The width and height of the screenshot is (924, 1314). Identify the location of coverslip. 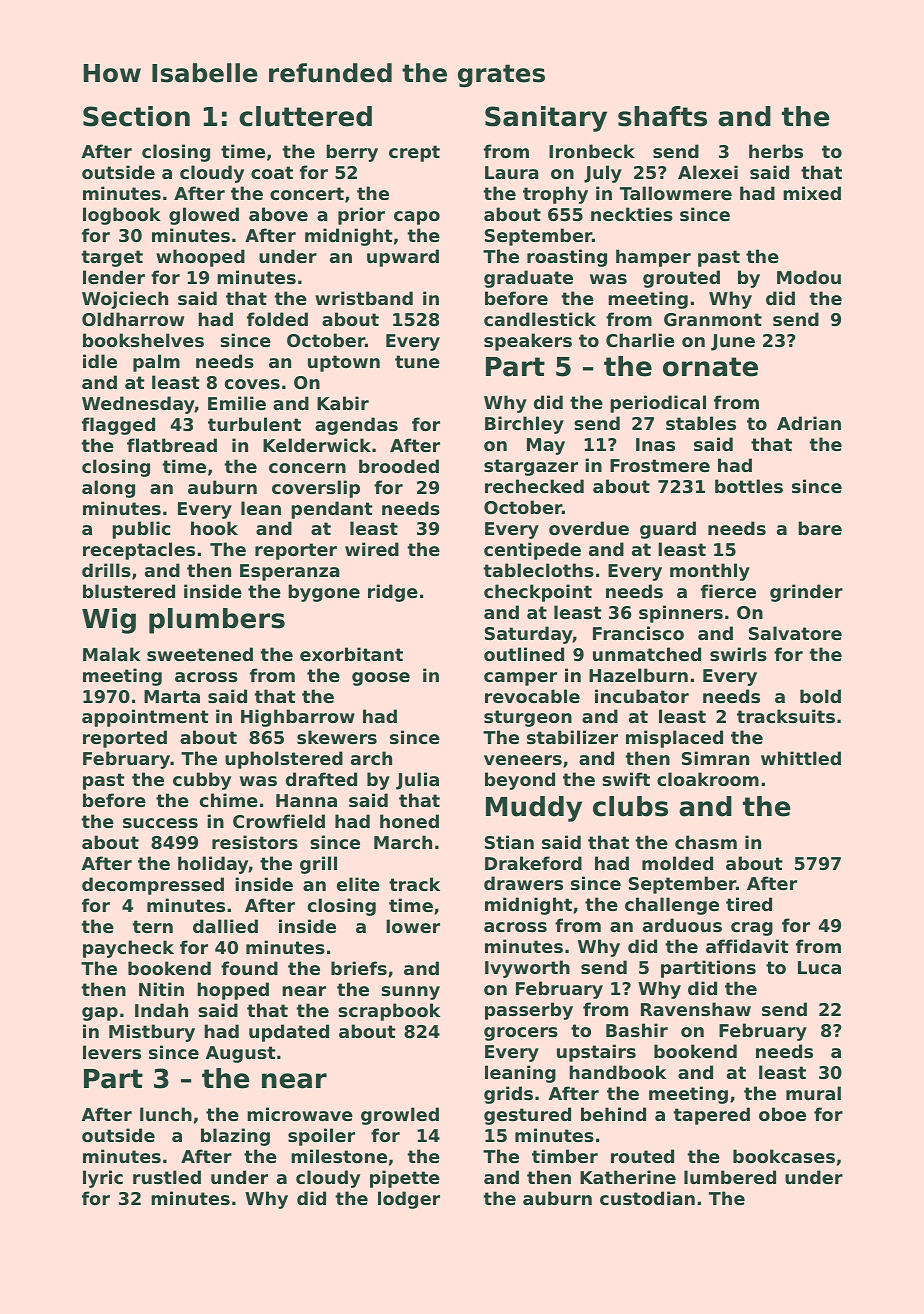
(316, 489).
